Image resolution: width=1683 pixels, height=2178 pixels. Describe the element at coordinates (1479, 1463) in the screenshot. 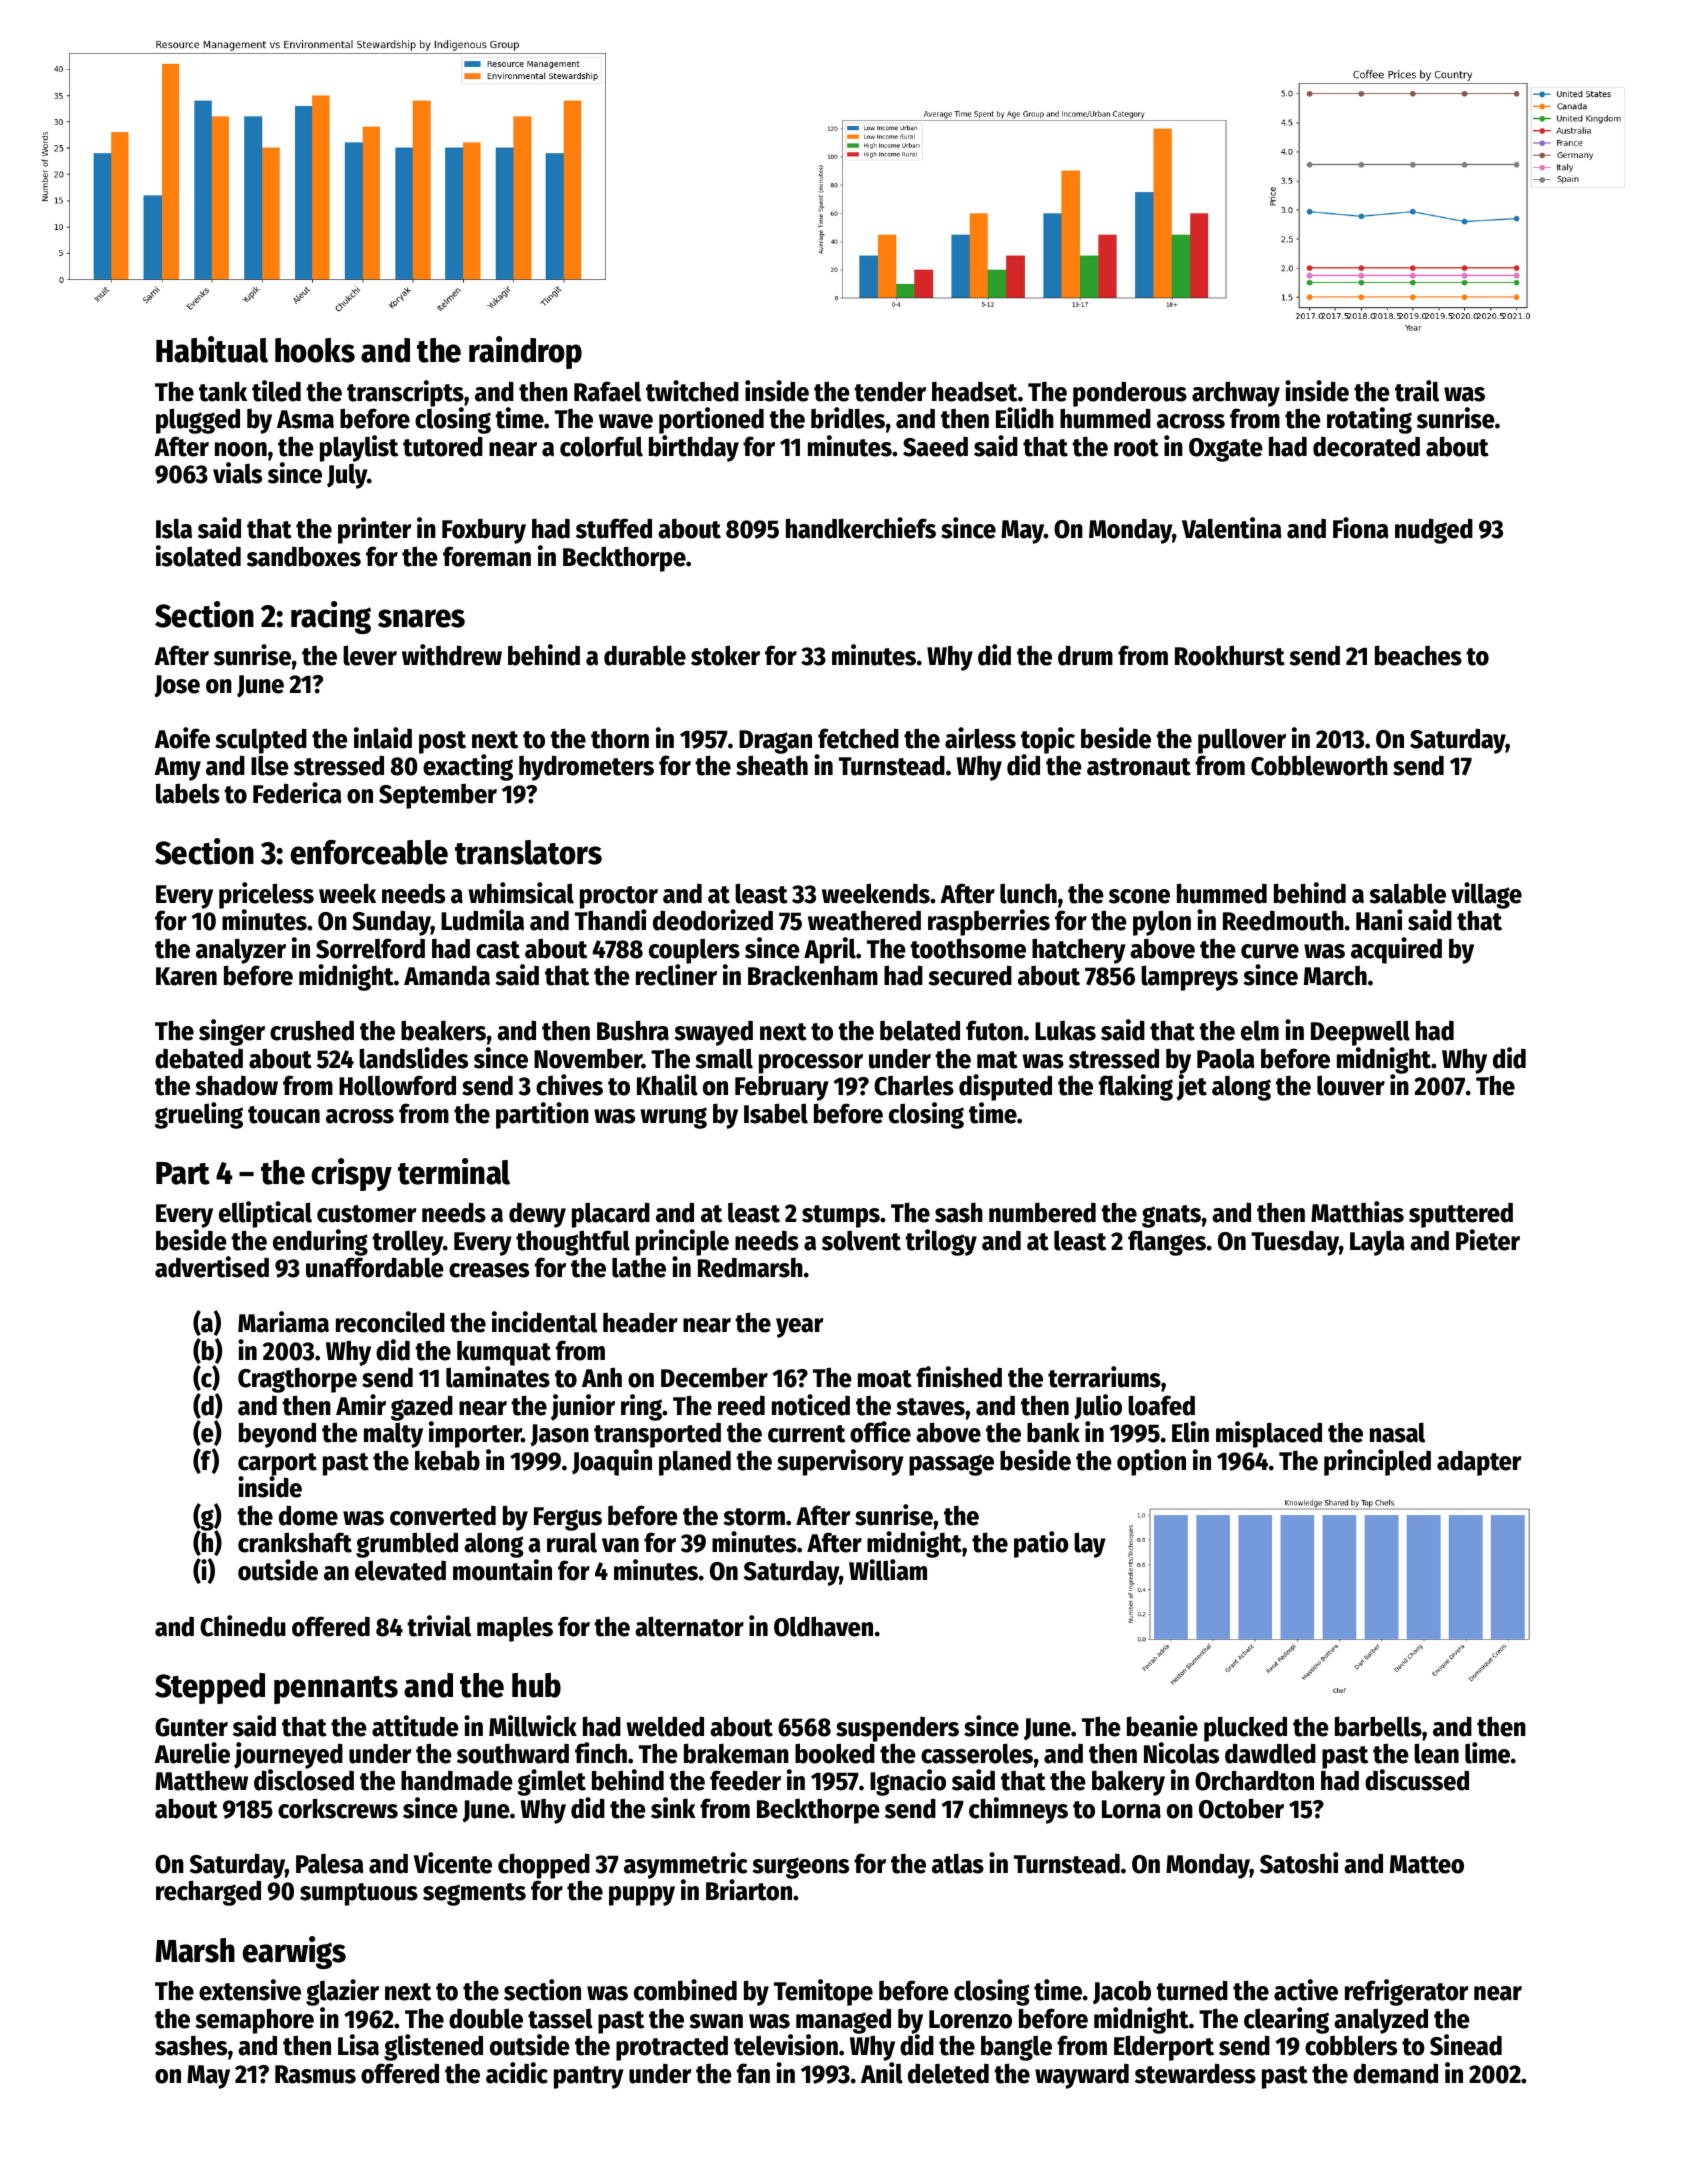

I see `adapter` at that location.
